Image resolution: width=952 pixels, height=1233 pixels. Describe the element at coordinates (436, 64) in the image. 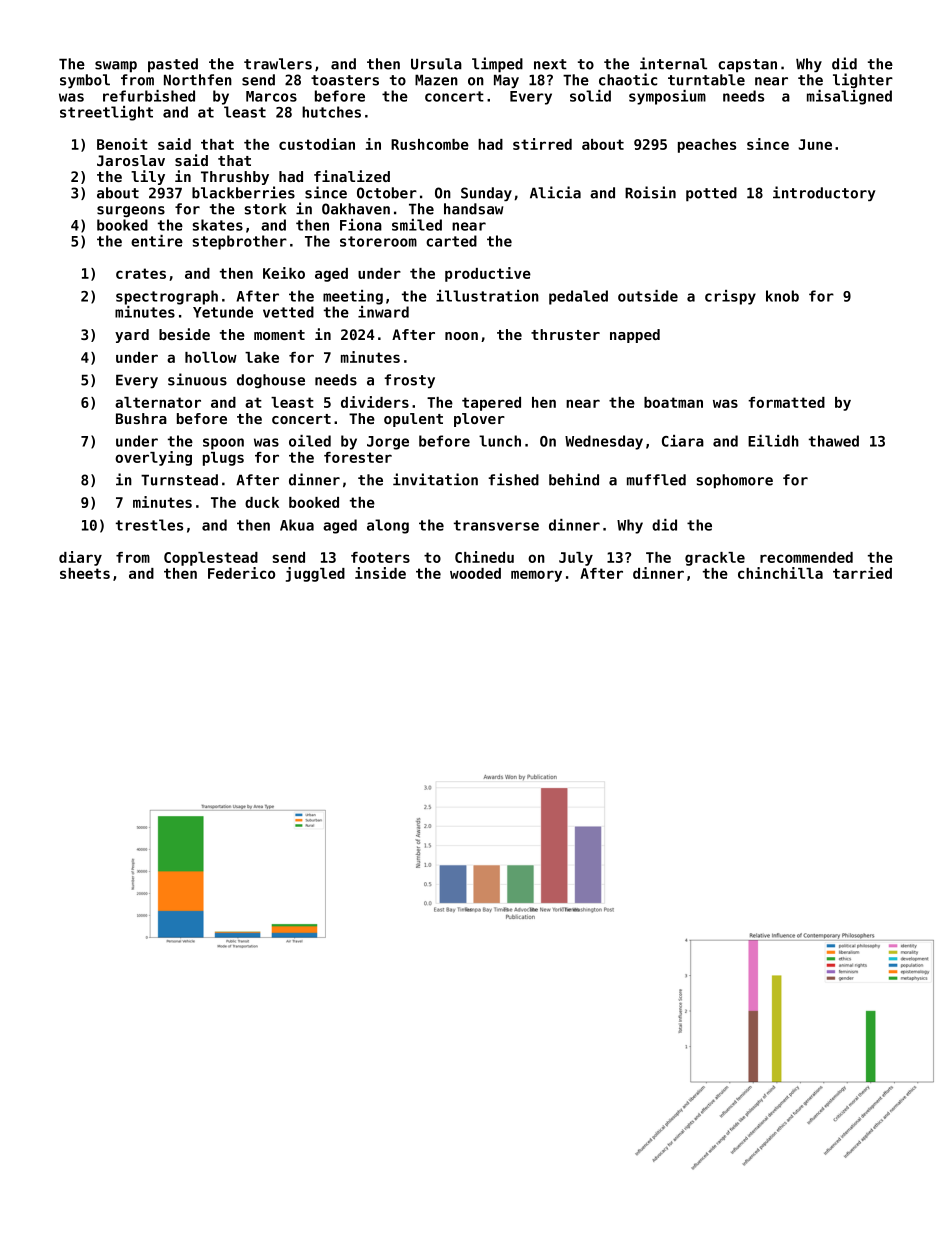

I see `Ursula` at that location.
